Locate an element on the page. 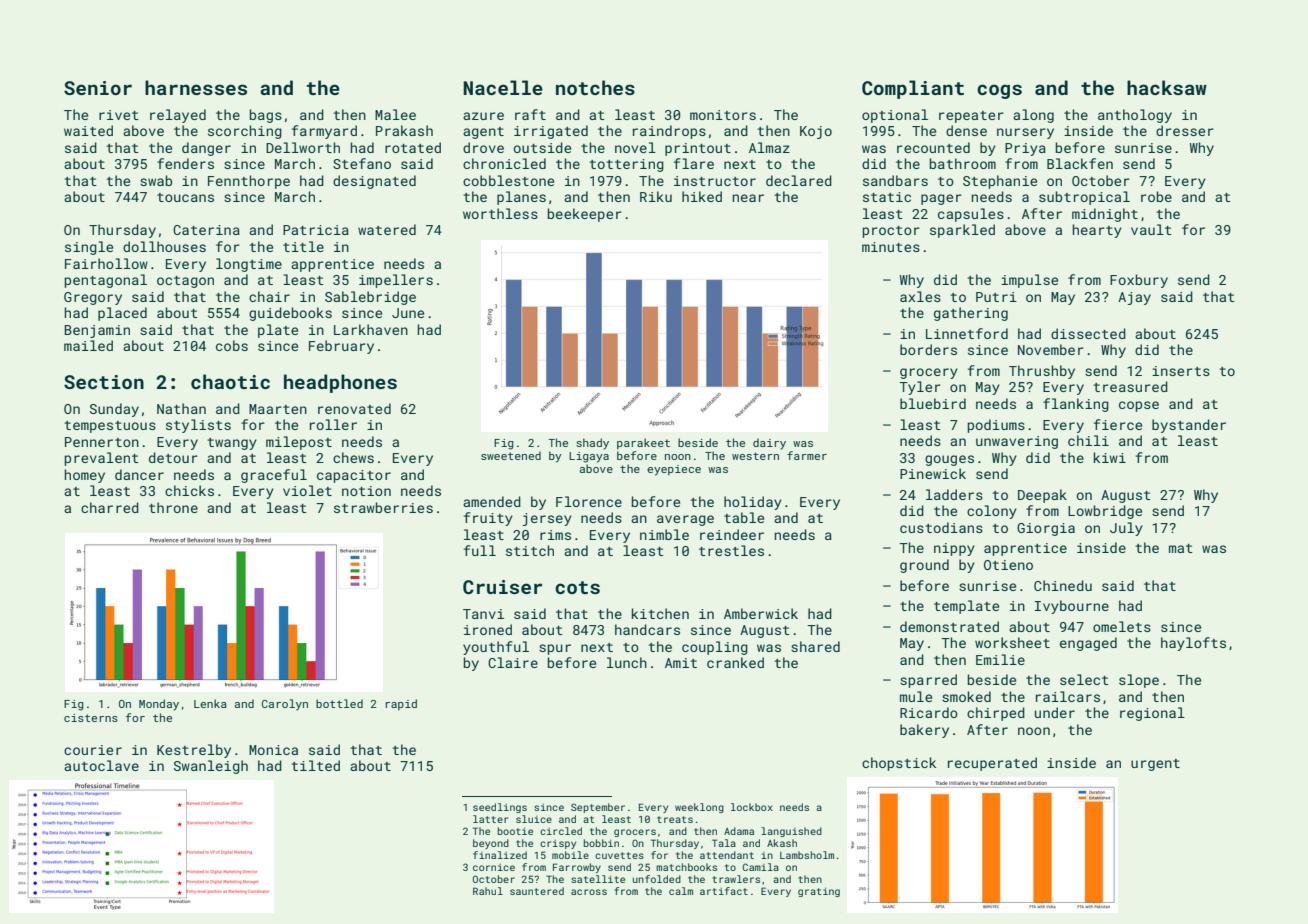 The height and width of the page is (924, 1308). homey is located at coordinates (84, 476).
